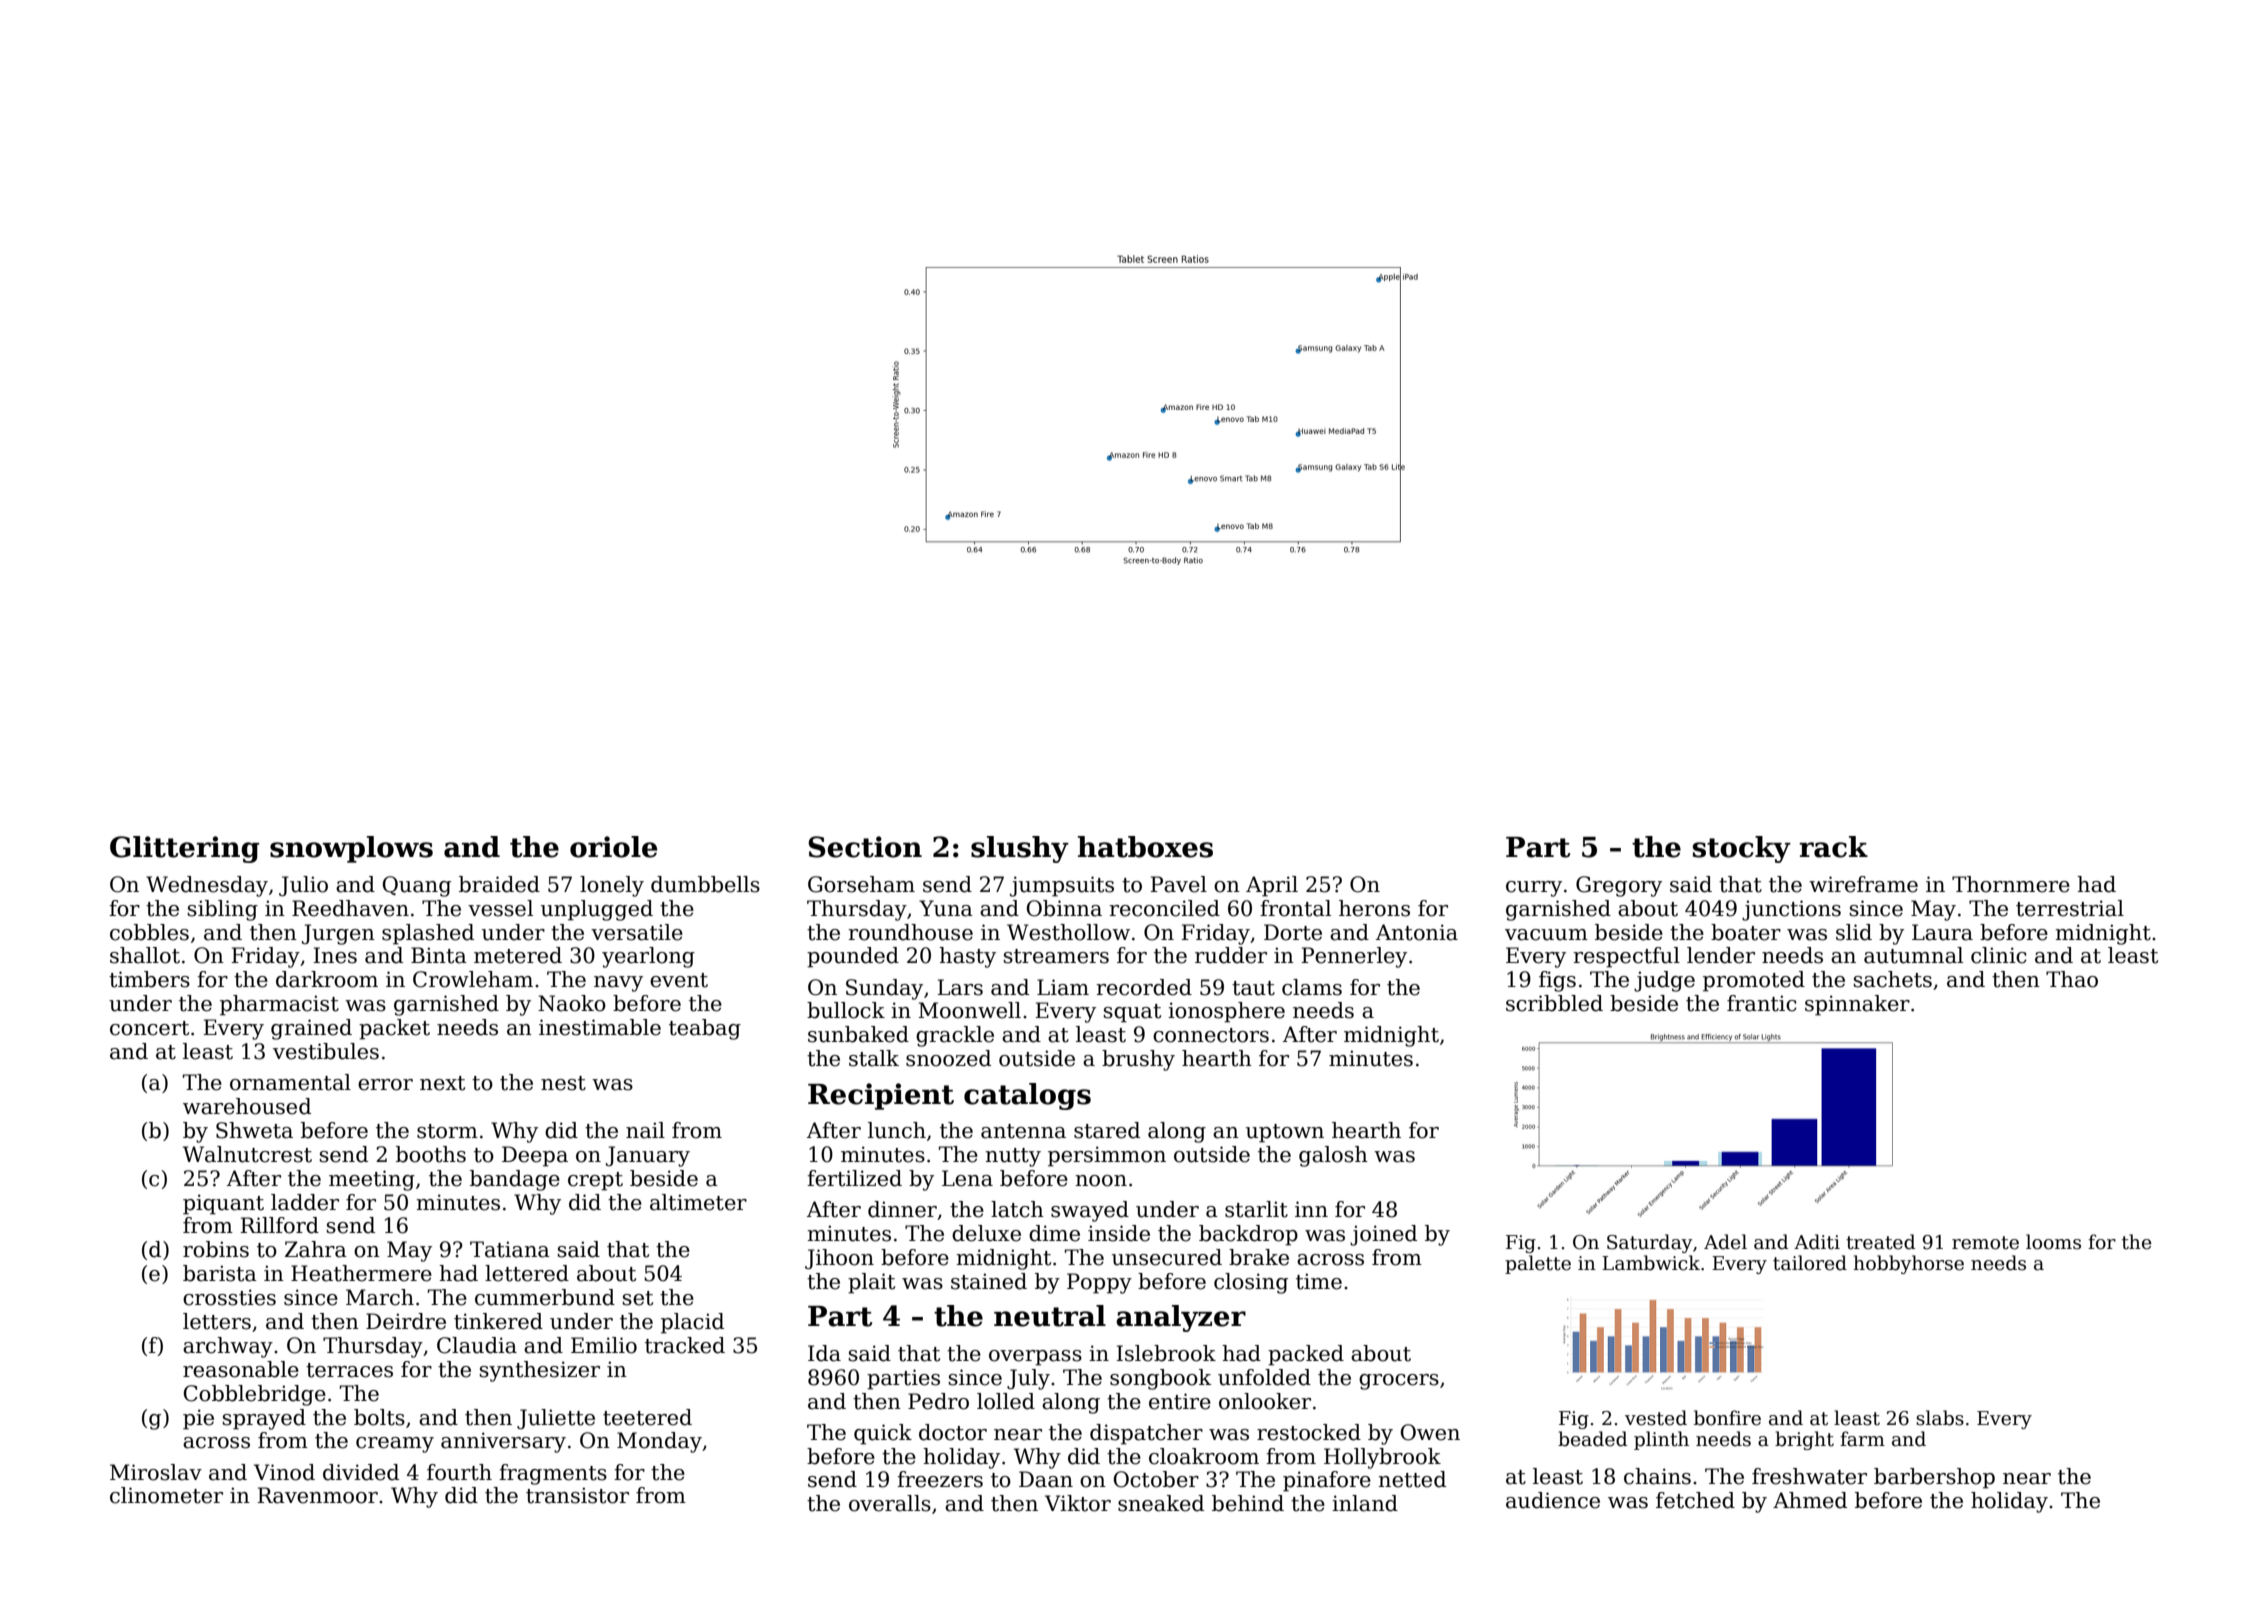 The height and width of the screenshot is (1604, 2268). What do you see at coordinates (1256, 1209) in the screenshot?
I see `starlit` at bounding box center [1256, 1209].
